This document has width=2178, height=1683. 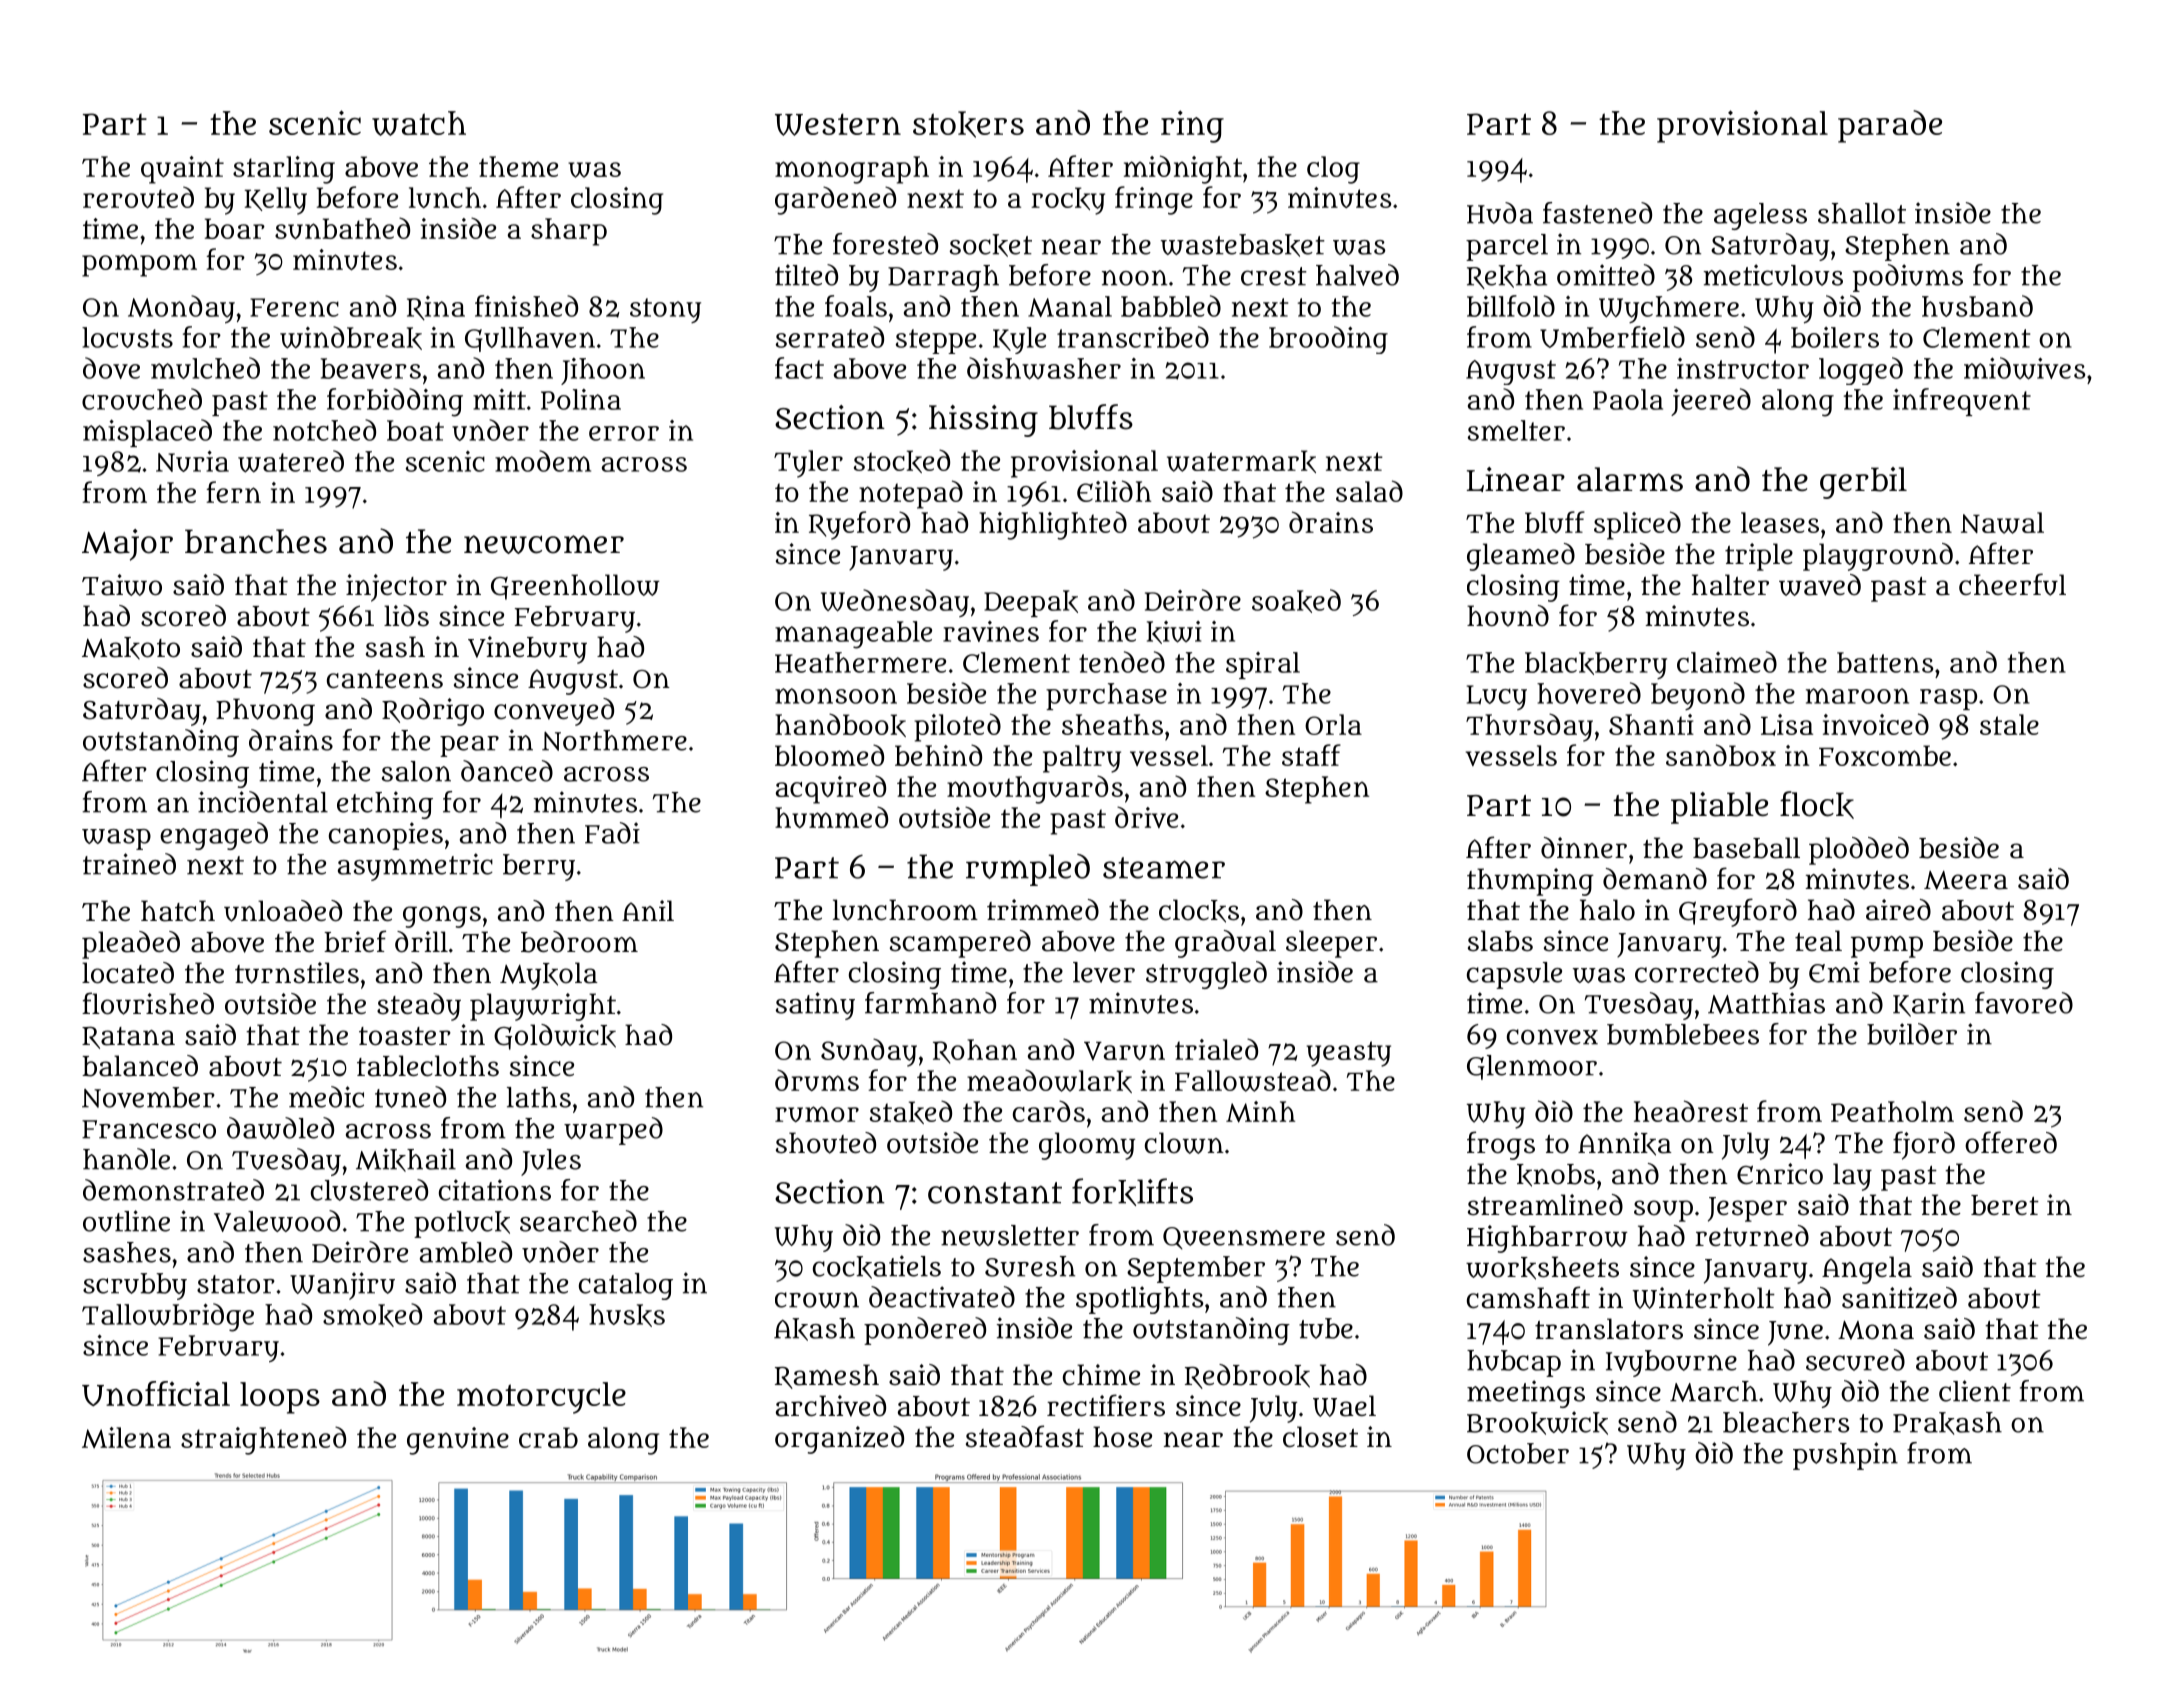 I want to click on Unofficial, so click(x=156, y=1393).
